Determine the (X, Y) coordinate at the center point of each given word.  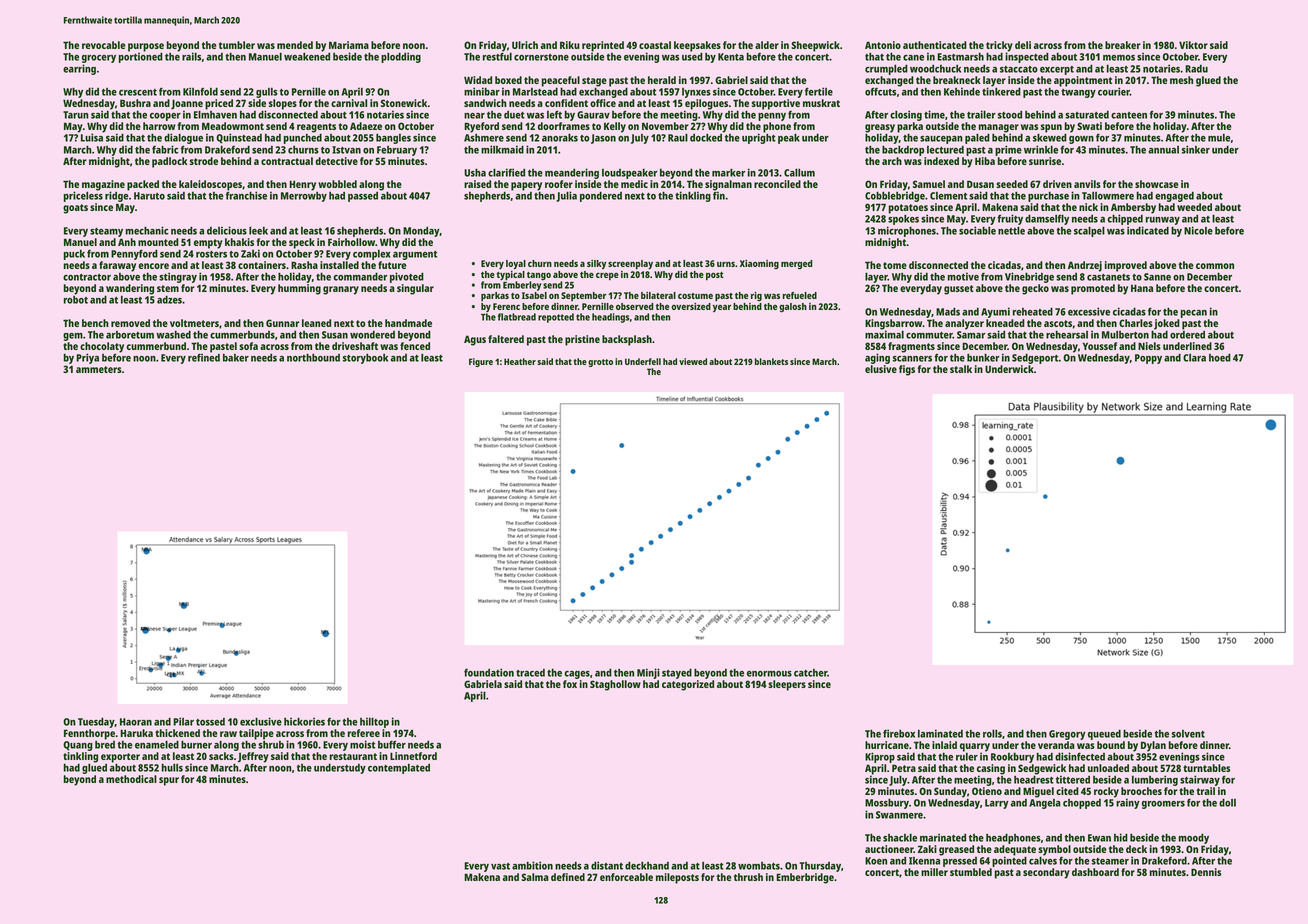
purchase (1048, 196)
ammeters (99, 369)
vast (500, 866)
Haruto (149, 196)
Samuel (929, 184)
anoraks (560, 137)
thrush (748, 877)
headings (610, 318)
